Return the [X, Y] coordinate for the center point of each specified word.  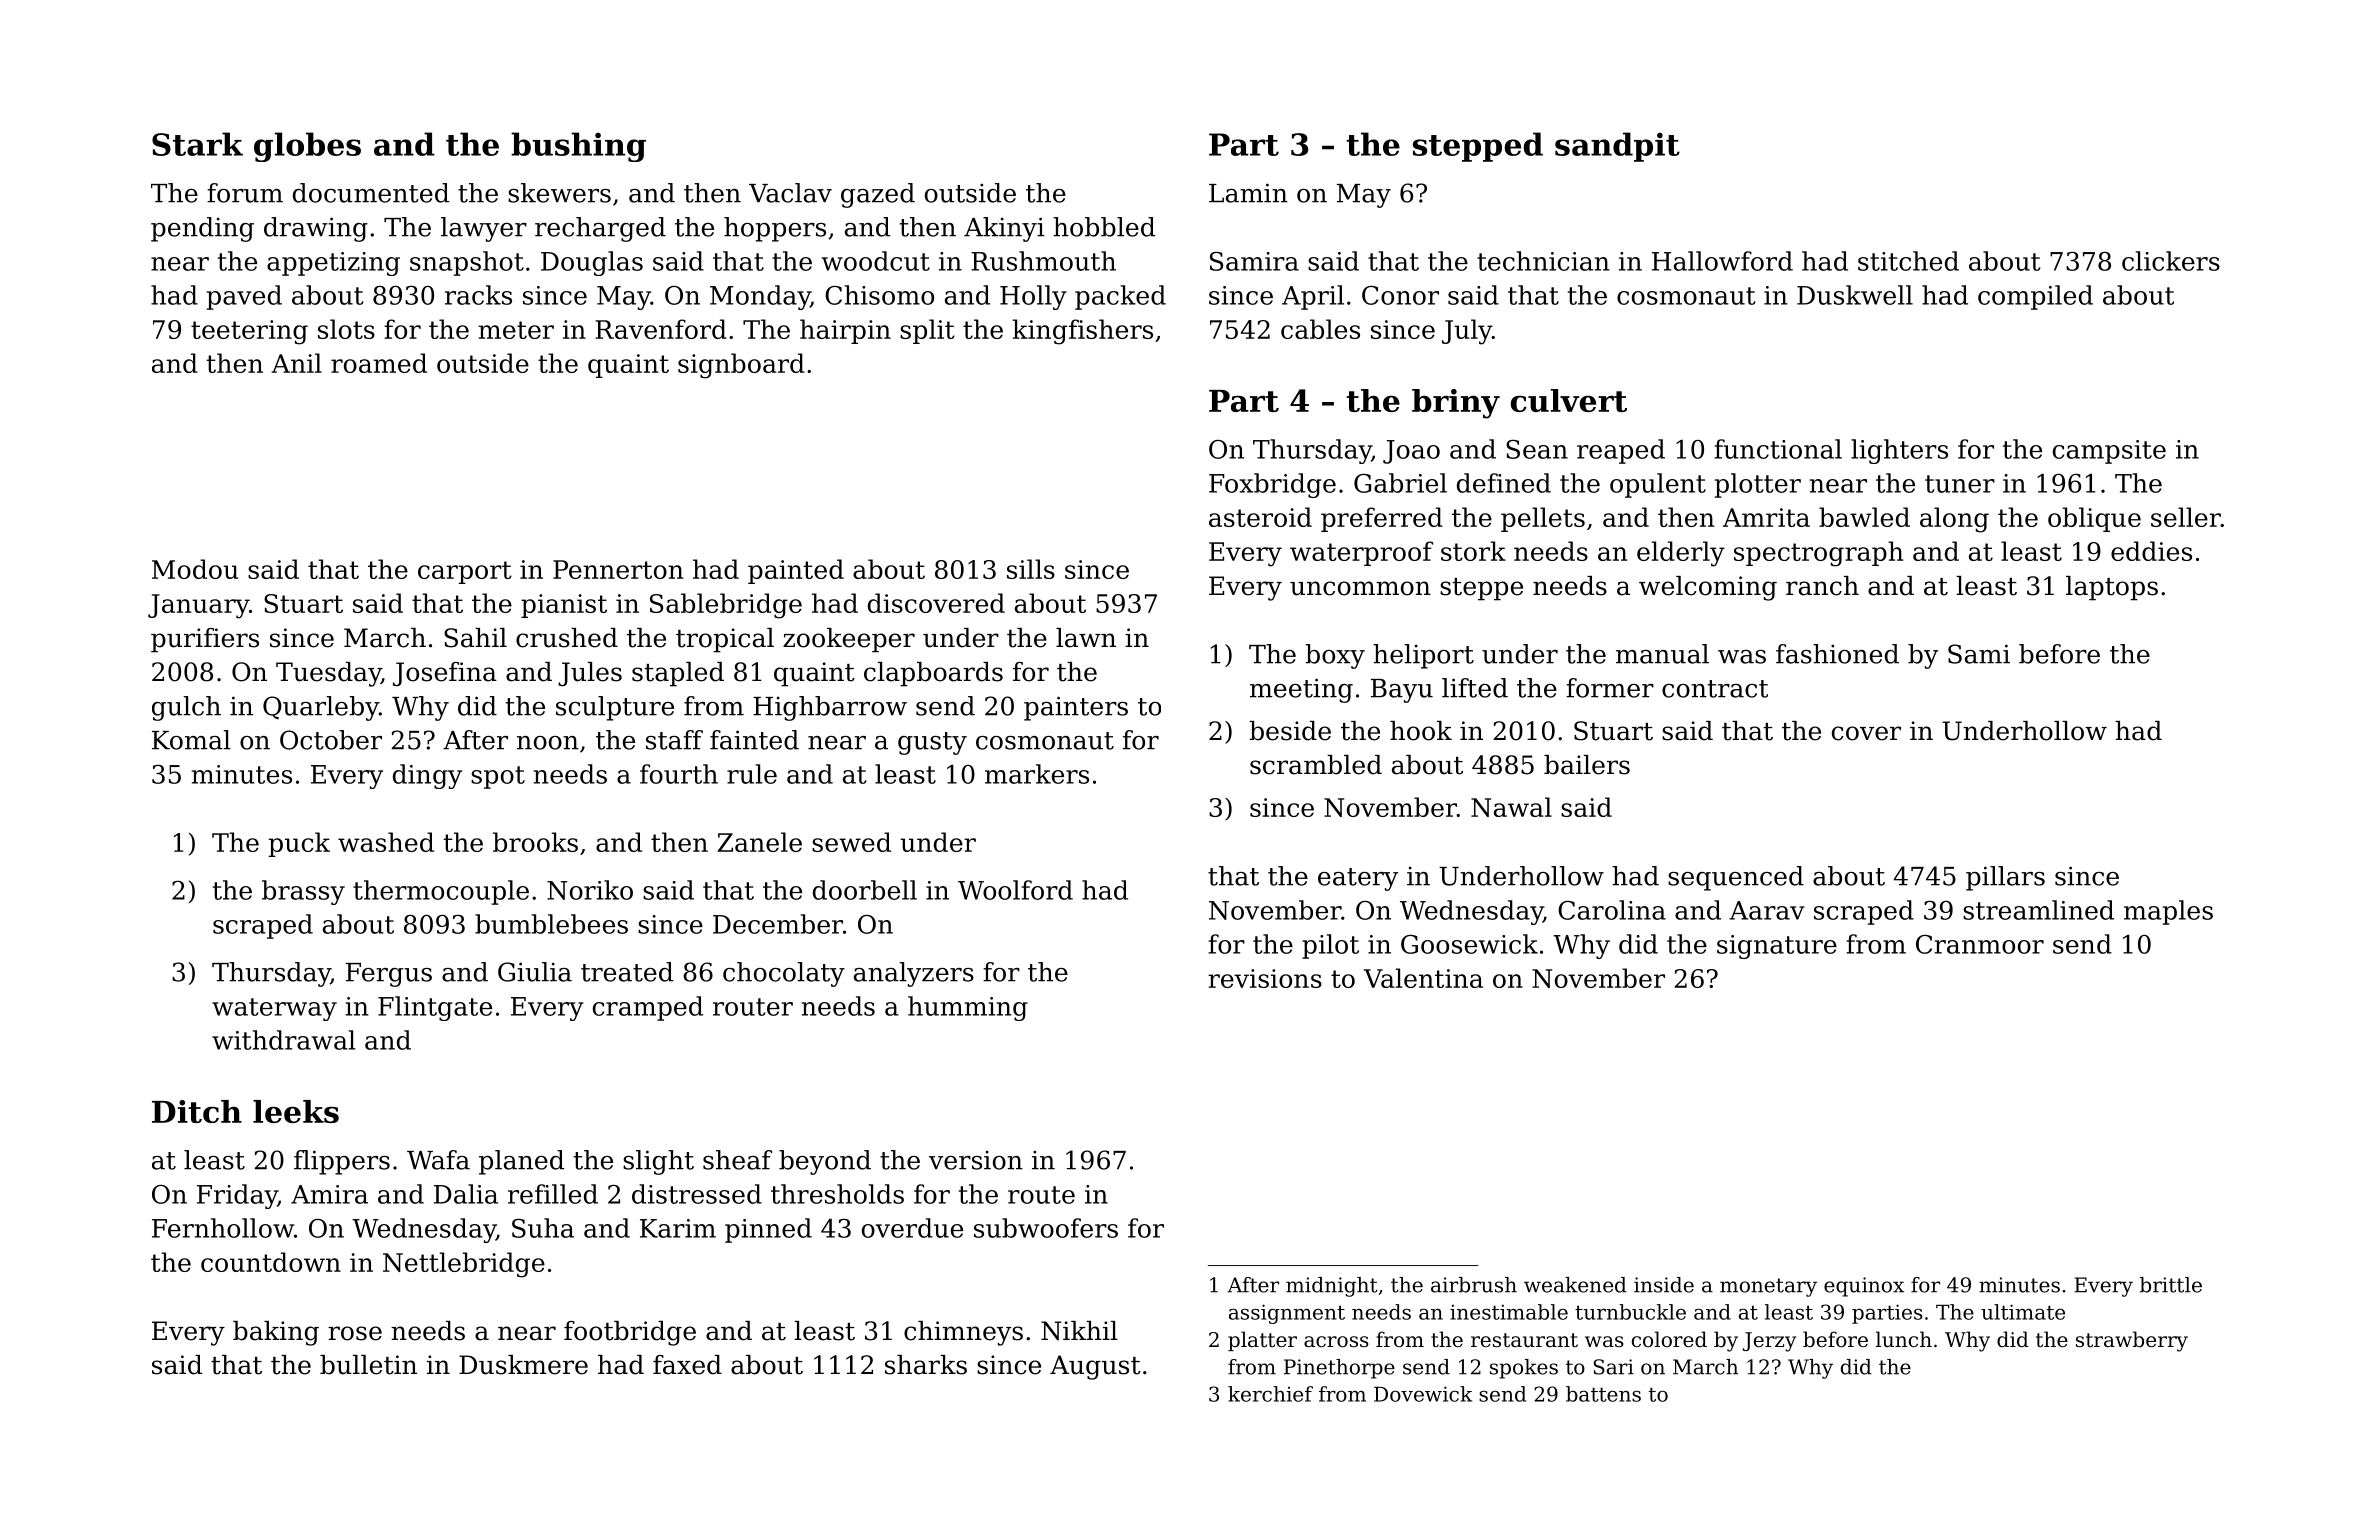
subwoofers [1046, 1228]
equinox [1864, 1287]
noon [548, 743]
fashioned [1837, 654]
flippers [342, 1162]
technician [1543, 261]
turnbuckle [1630, 1312]
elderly [1681, 554]
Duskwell [1855, 295]
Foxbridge [1272, 485]
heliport [1423, 656]
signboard [741, 366]
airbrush [1474, 1285]
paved [244, 297]
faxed [687, 1365]
